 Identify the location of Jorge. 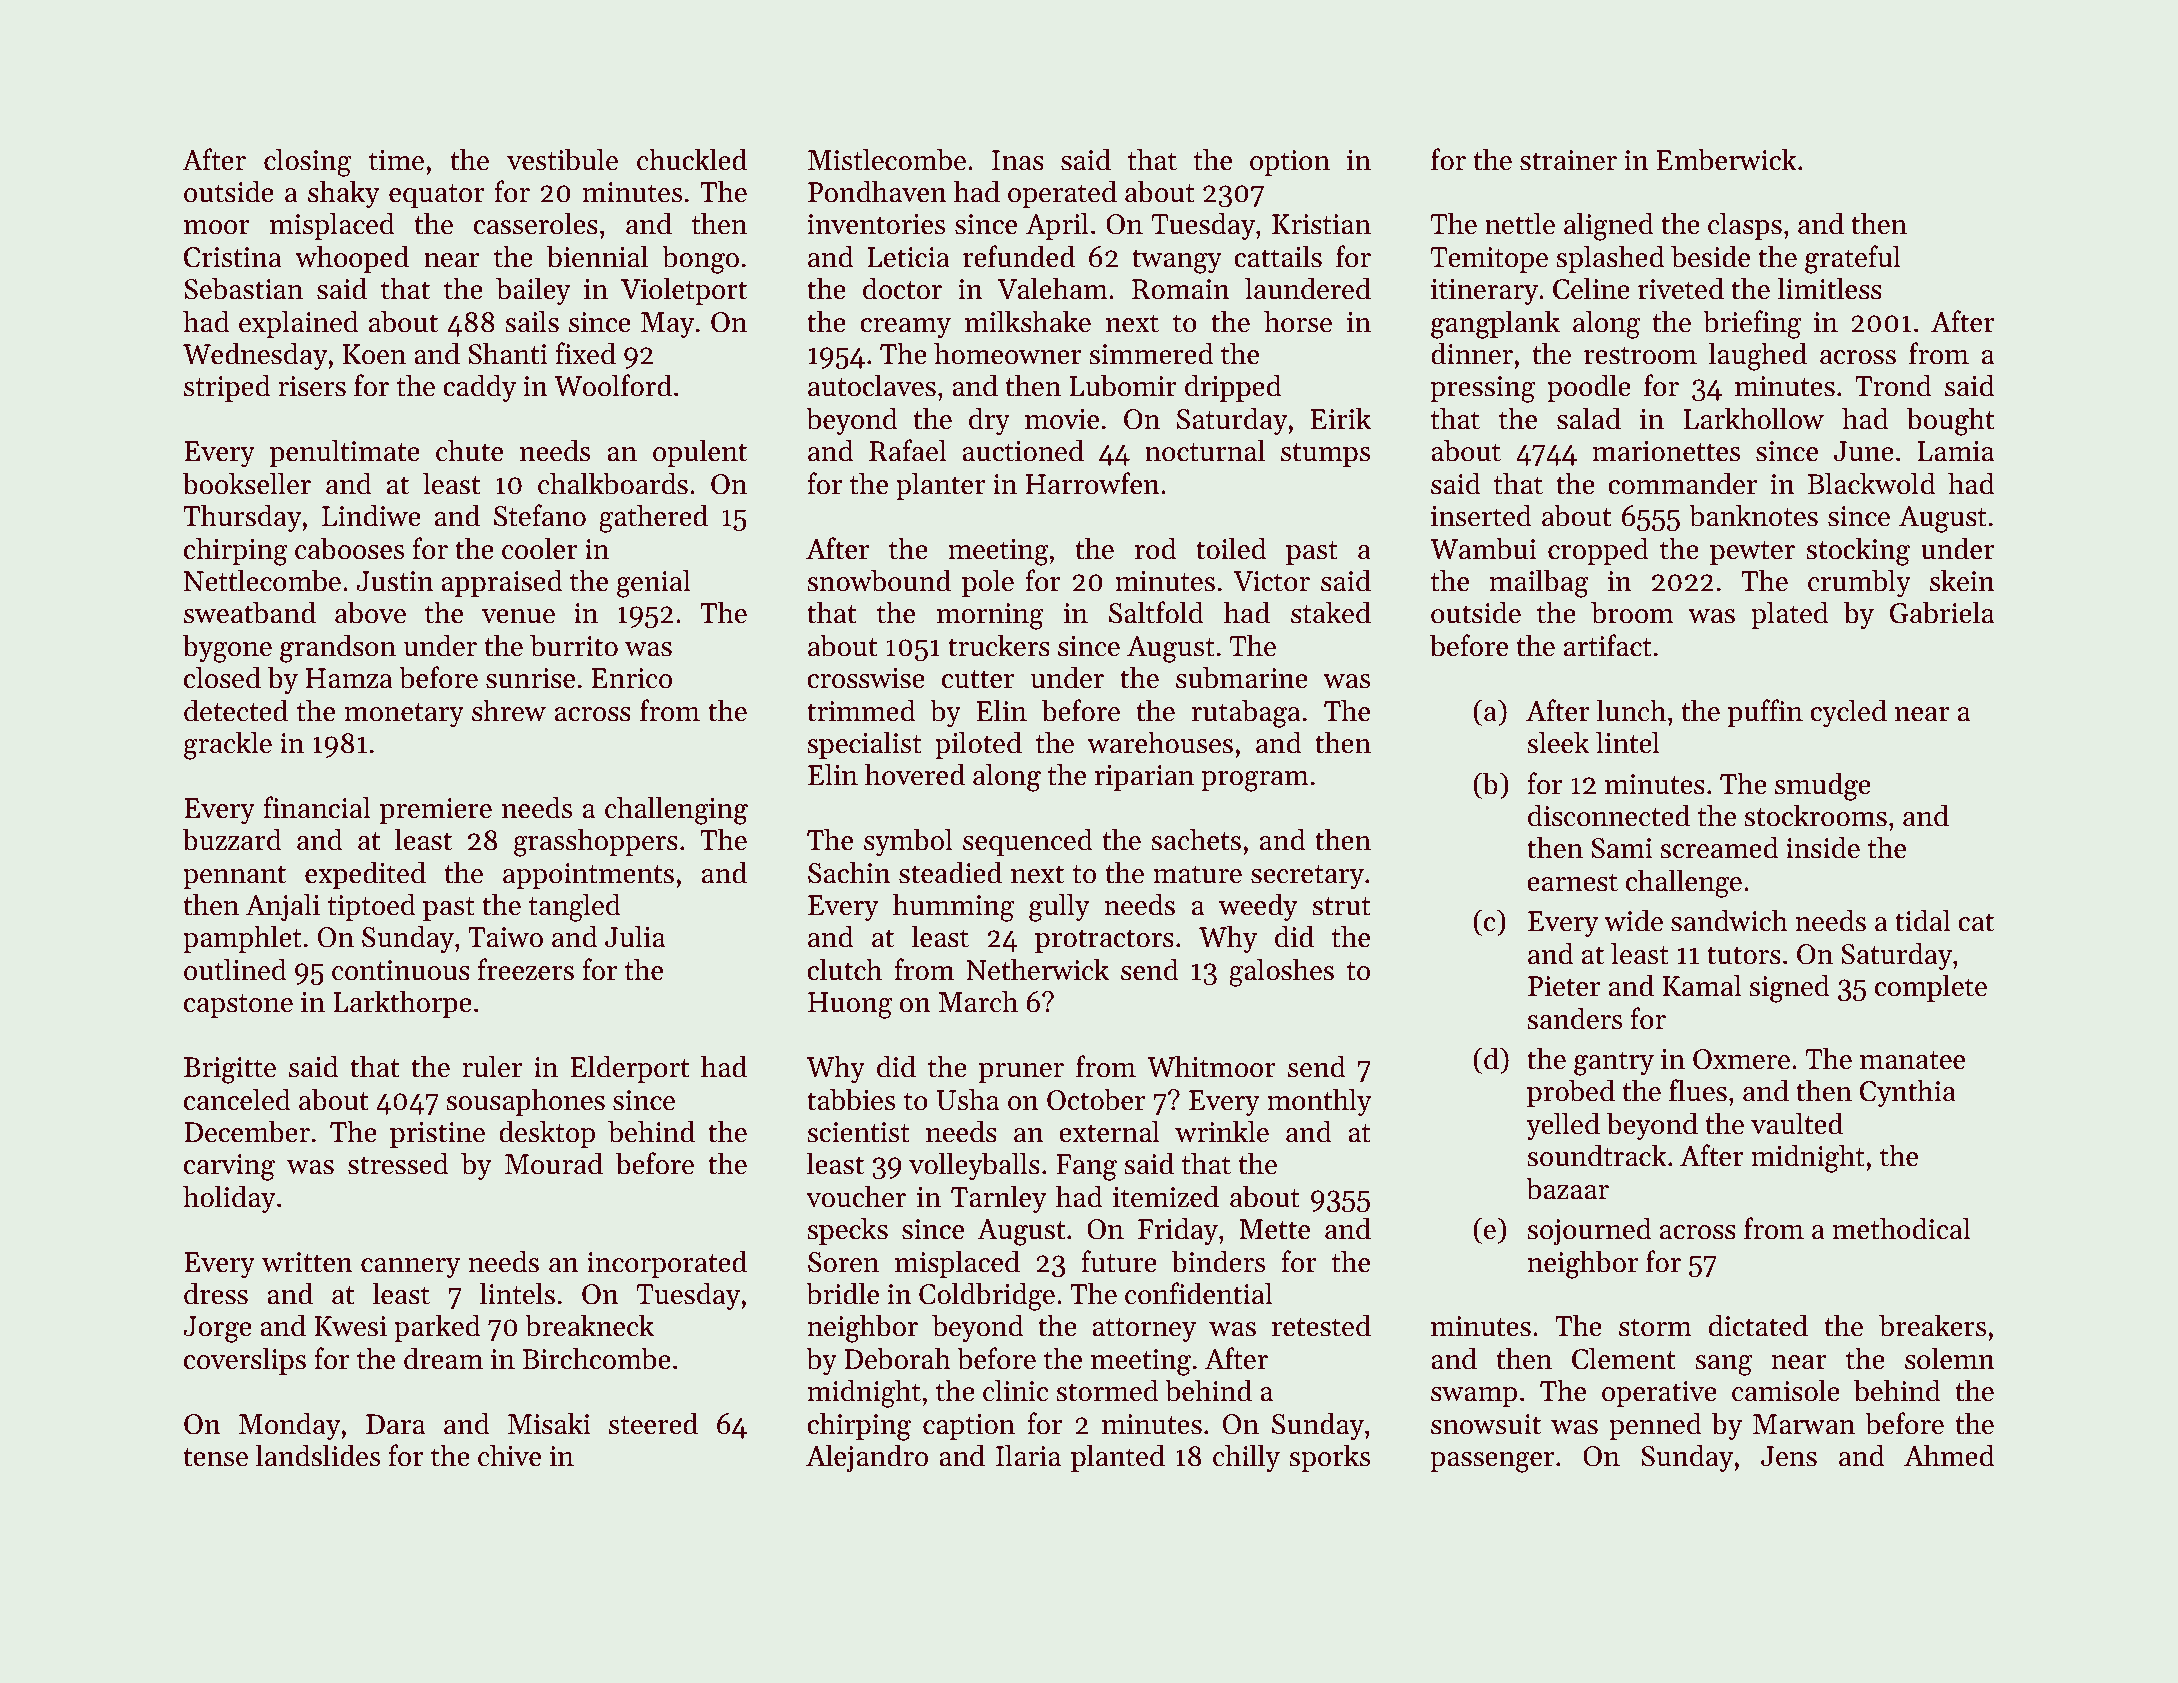
(217, 1329).
